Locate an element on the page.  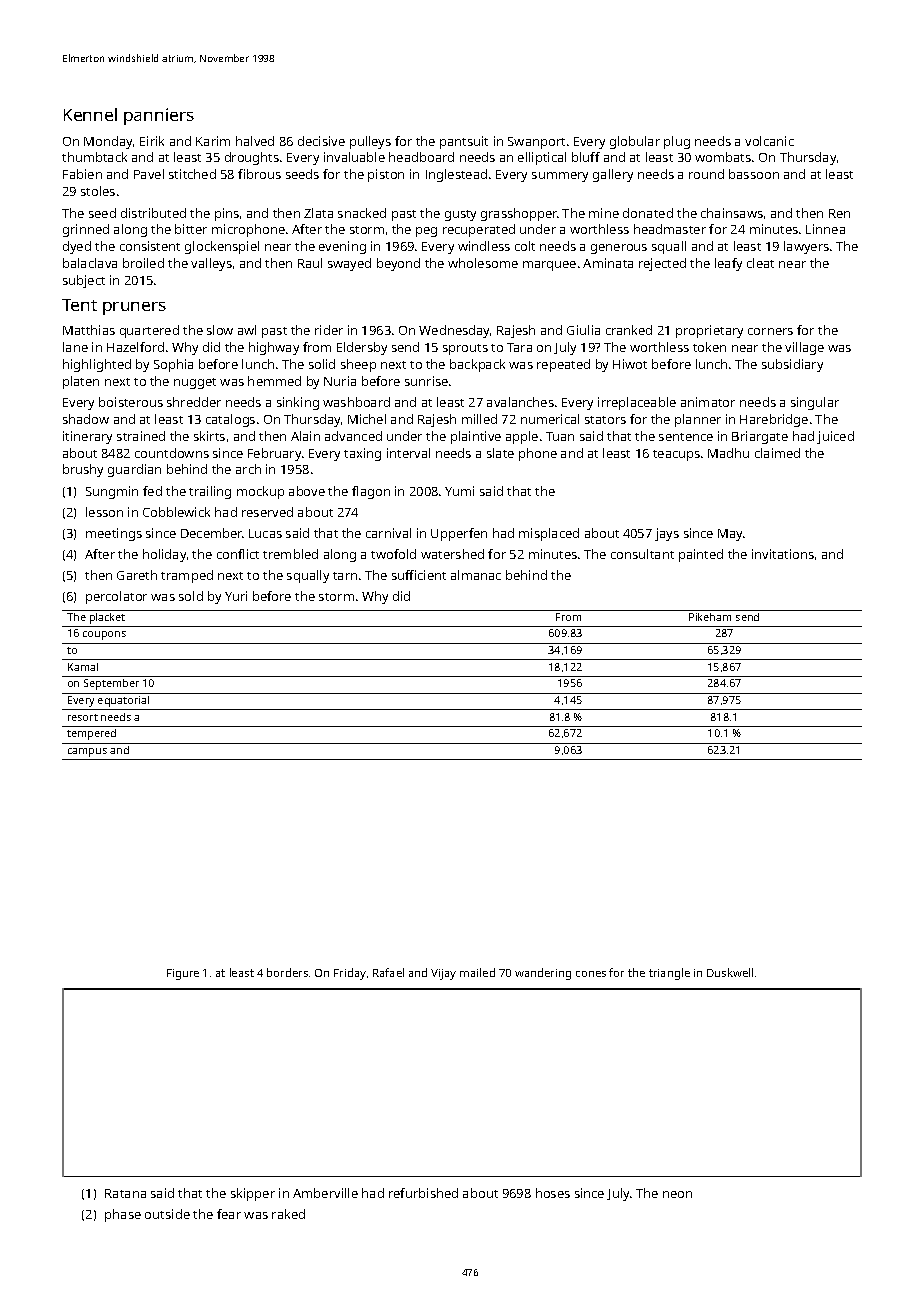
tarn is located at coordinates (345, 576).
